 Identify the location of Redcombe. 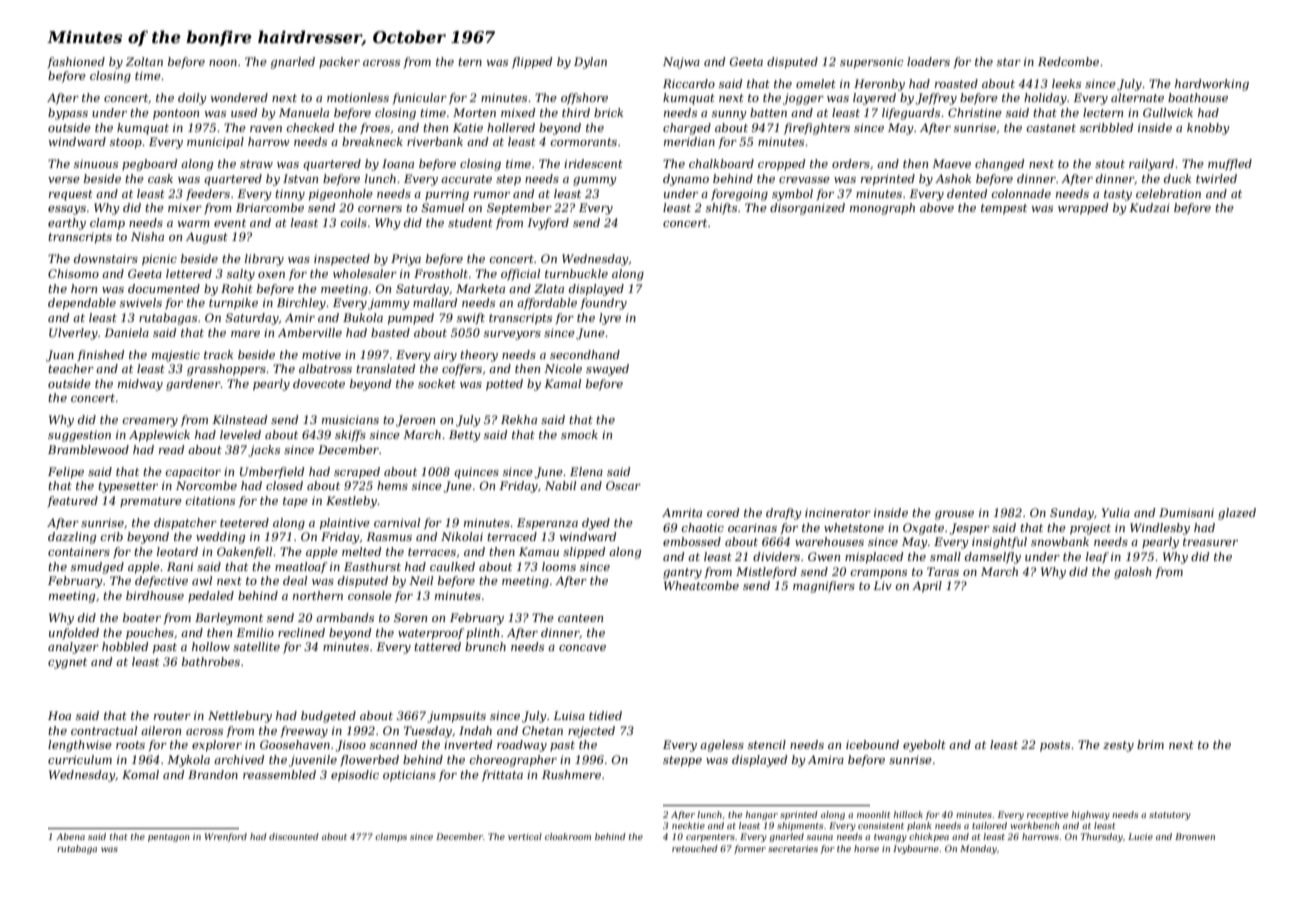
(1068, 61).
